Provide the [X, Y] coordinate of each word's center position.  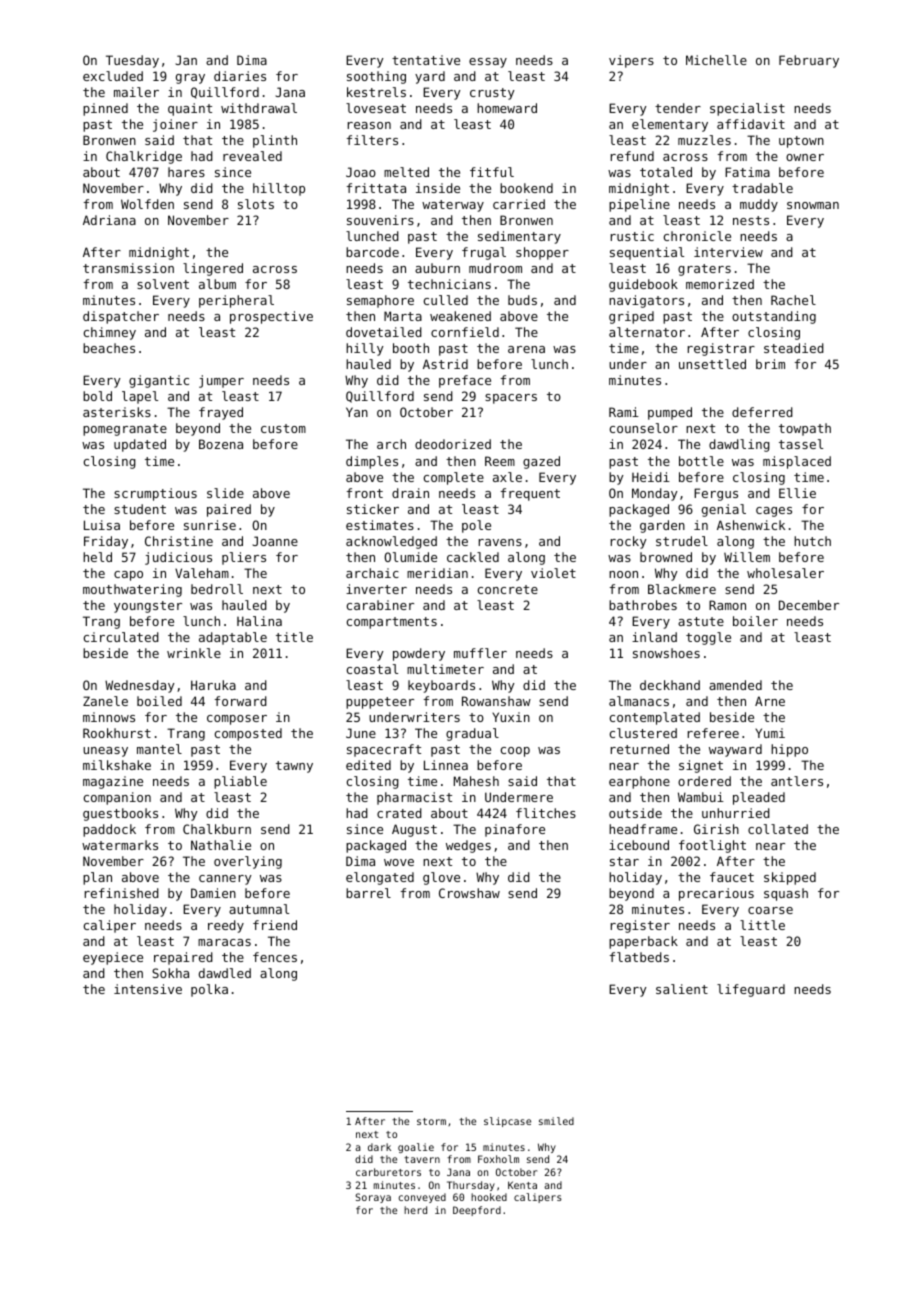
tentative [426, 60]
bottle [701, 461]
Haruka [213, 685]
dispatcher [121, 317]
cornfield [465, 332]
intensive [148, 989]
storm [431, 1121]
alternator [647, 332]
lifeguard [751, 990]
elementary [670, 125]
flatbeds [639, 957]
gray [190, 79]
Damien [213, 893]
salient [682, 989]
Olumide [410, 557]
